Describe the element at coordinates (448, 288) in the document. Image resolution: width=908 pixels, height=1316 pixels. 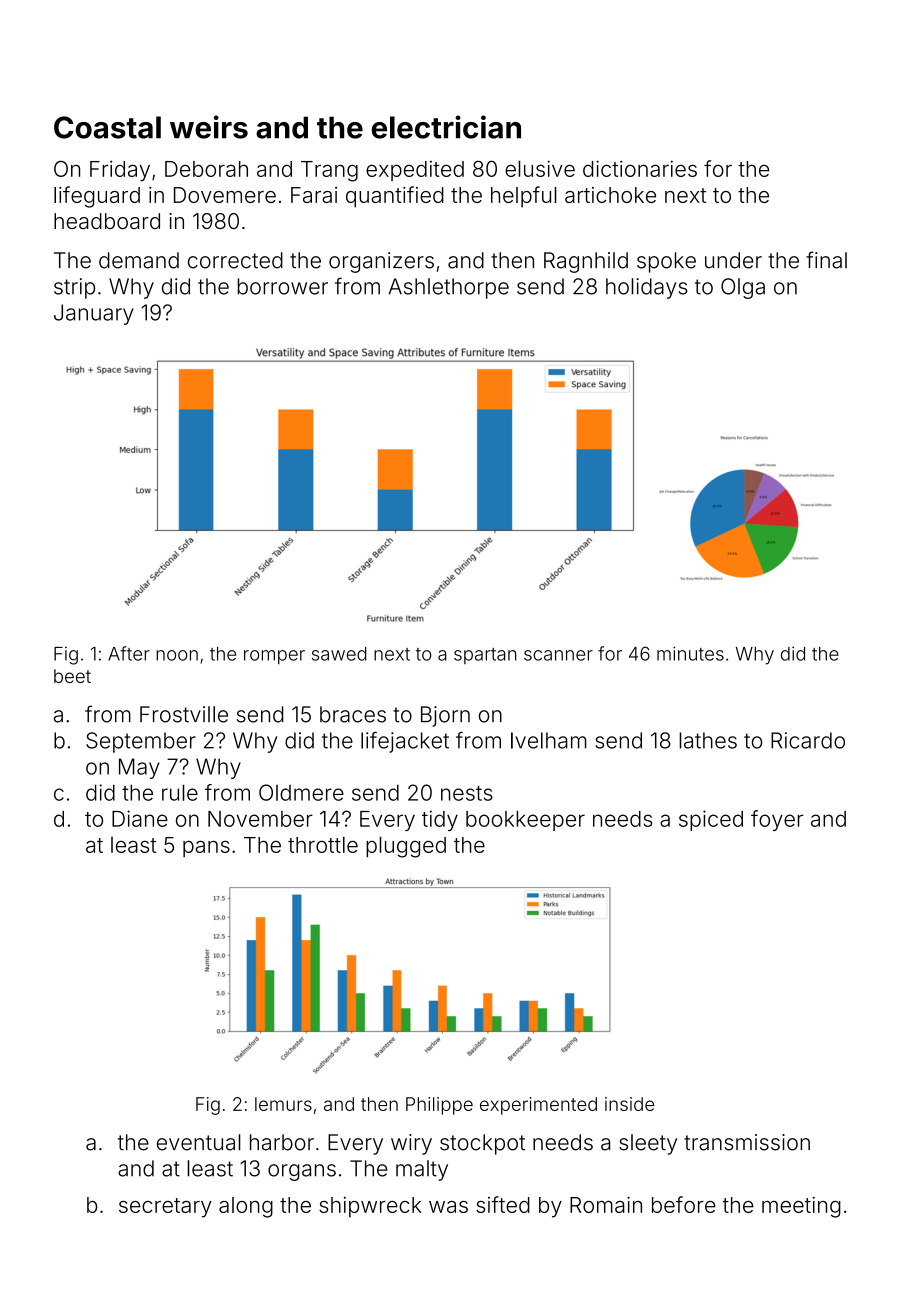
I see `Ashlethorpe` at that location.
